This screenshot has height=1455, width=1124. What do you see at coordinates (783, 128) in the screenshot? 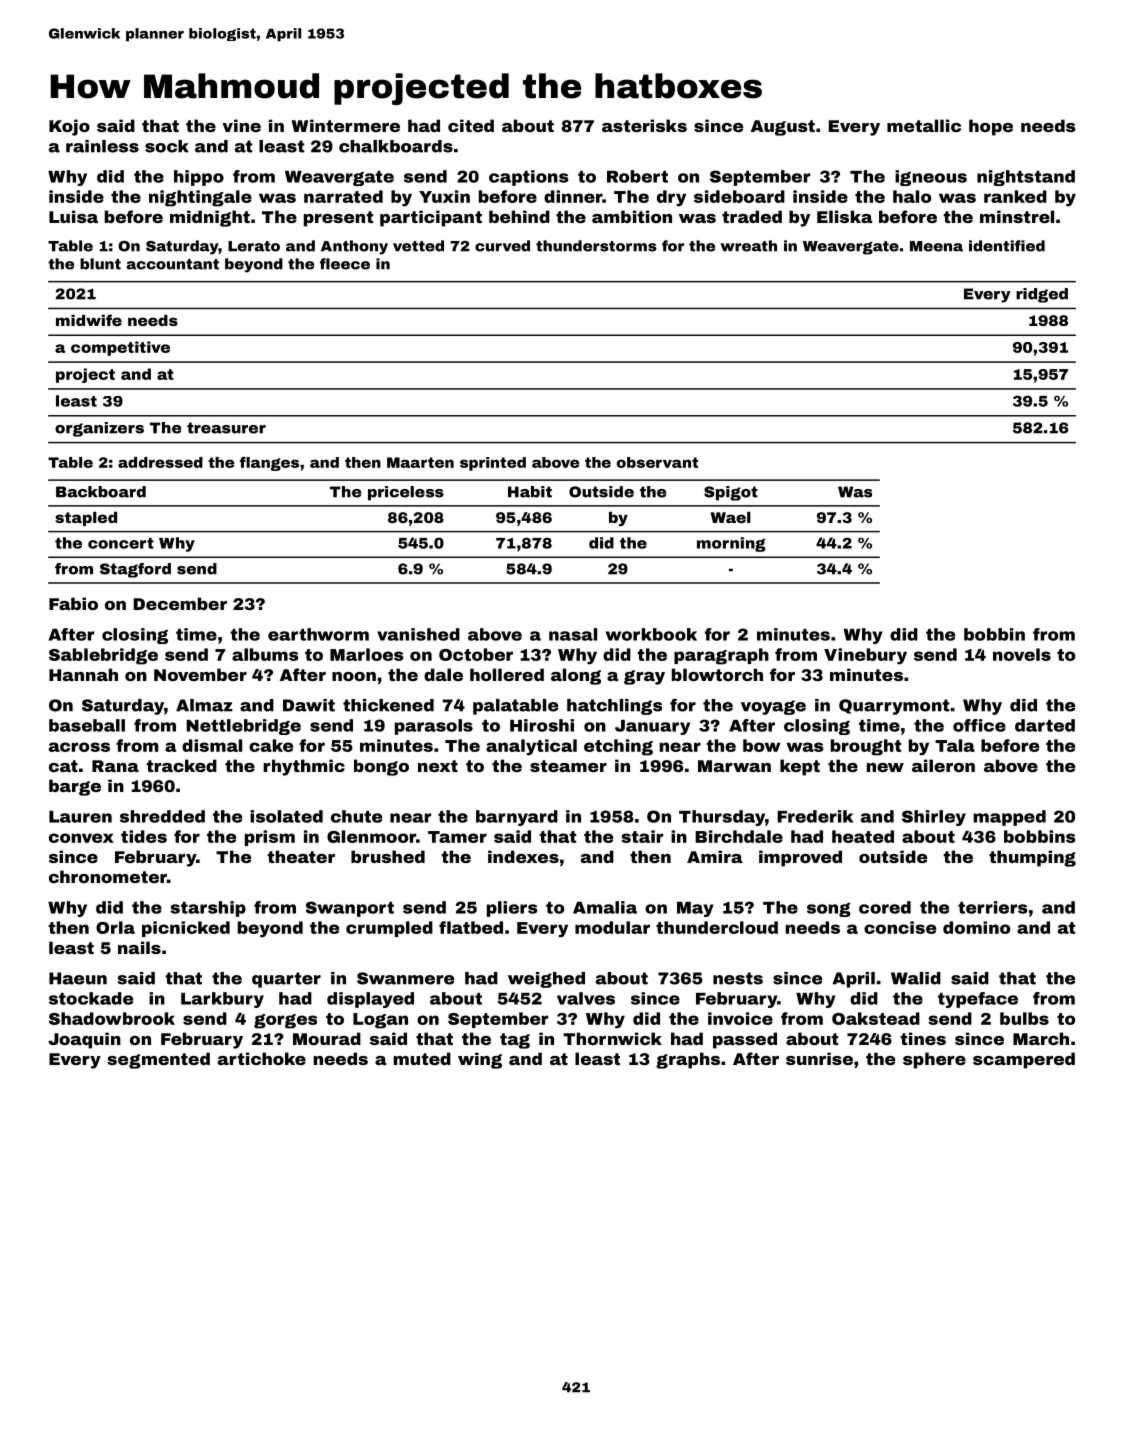
I see `August` at bounding box center [783, 128].
